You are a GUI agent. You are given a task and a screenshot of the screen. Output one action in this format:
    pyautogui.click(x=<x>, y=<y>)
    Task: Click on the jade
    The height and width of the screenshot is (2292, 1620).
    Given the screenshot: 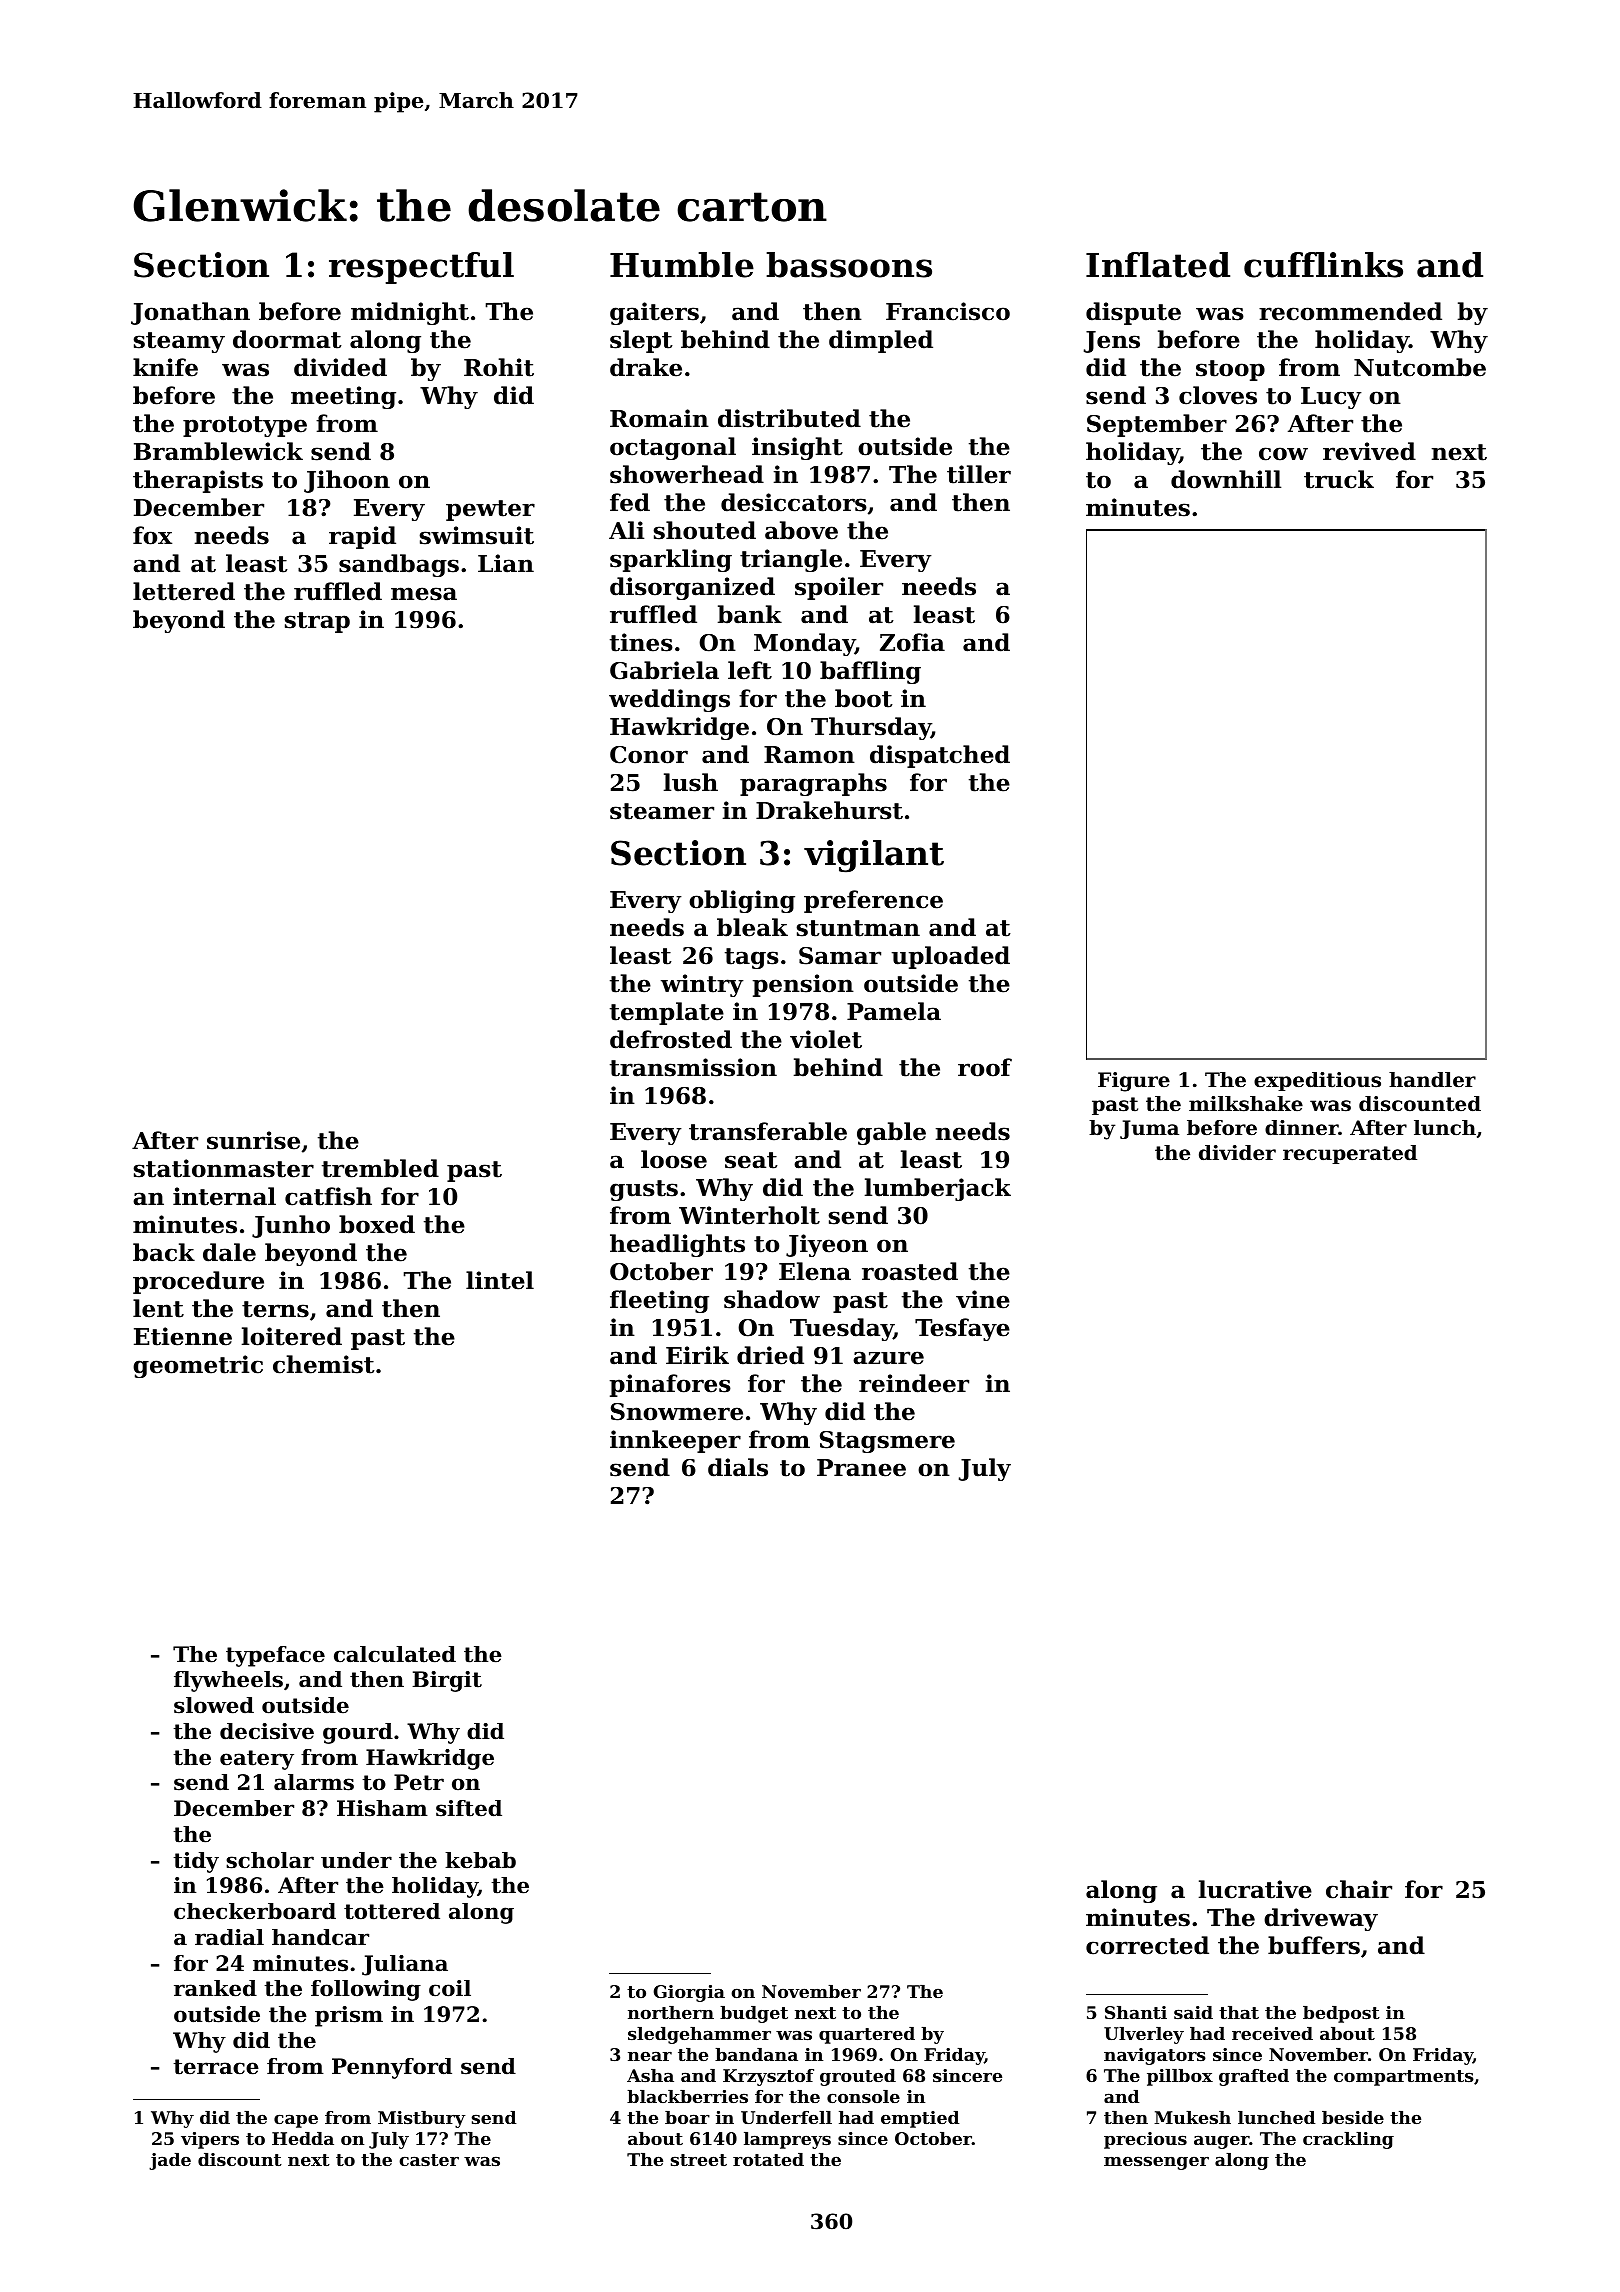 What is the action you would take?
    pyautogui.click(x=170, y=2161)
